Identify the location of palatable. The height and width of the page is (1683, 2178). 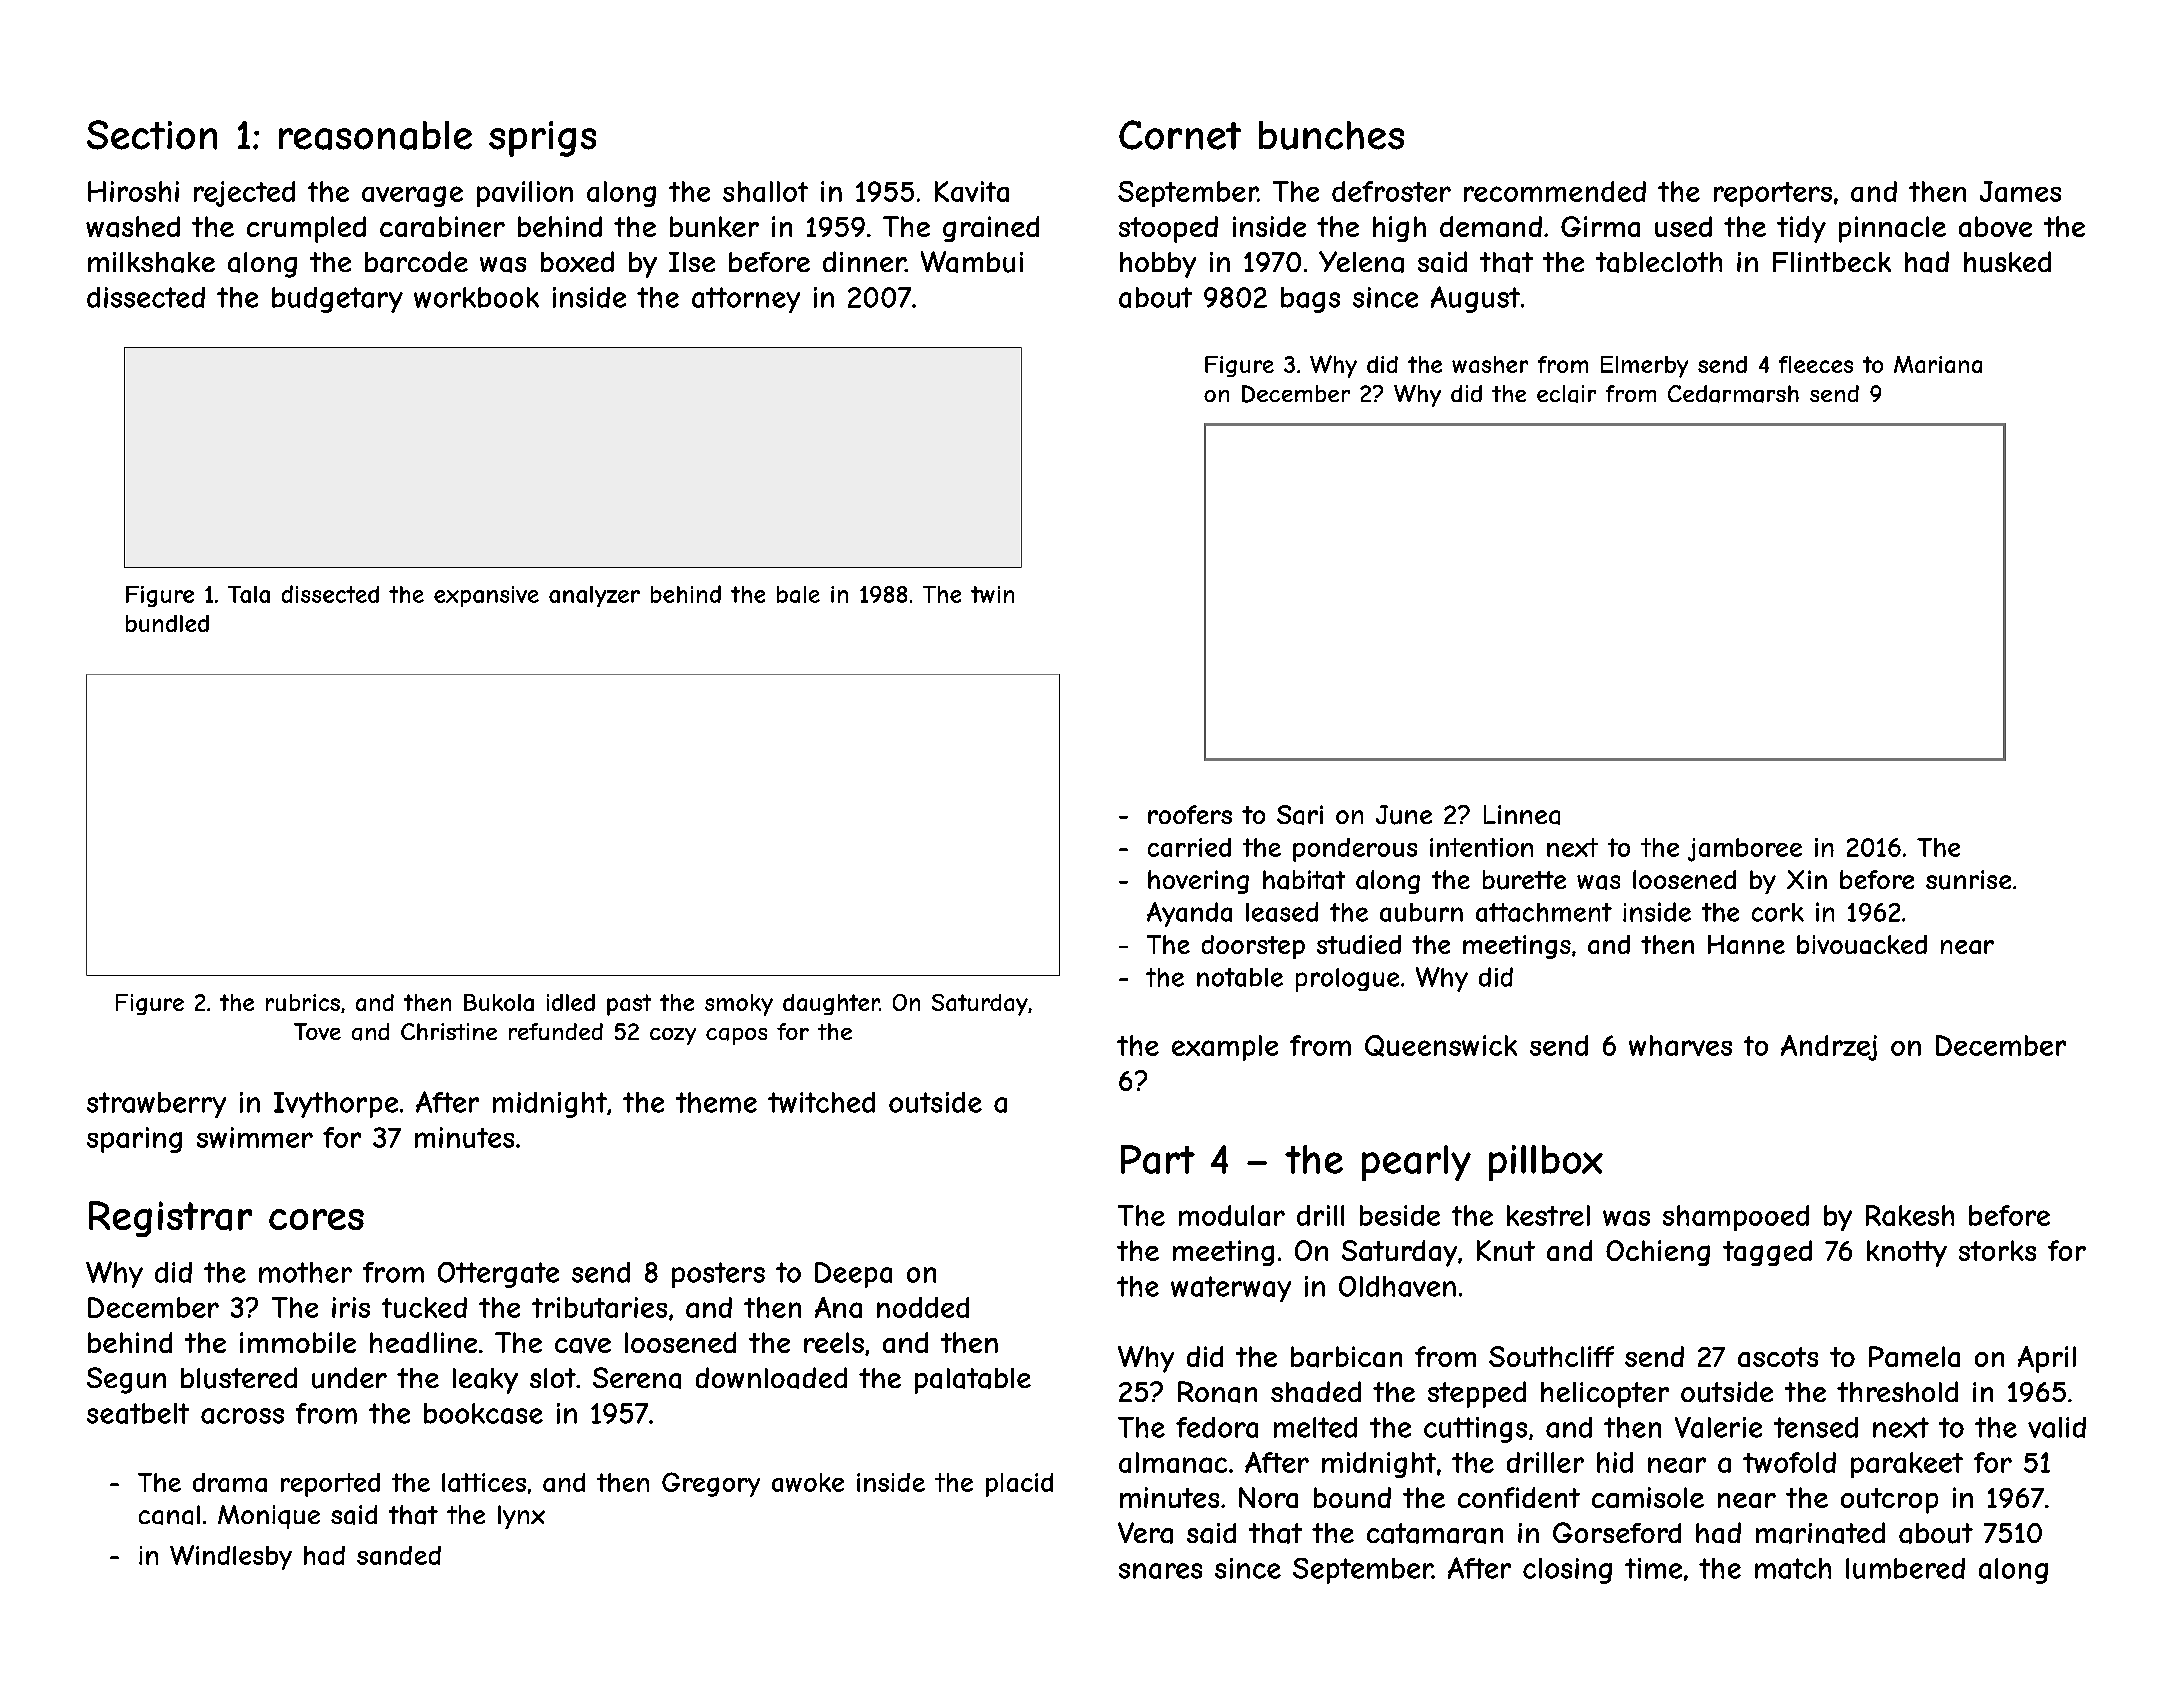
(973, 1381).
